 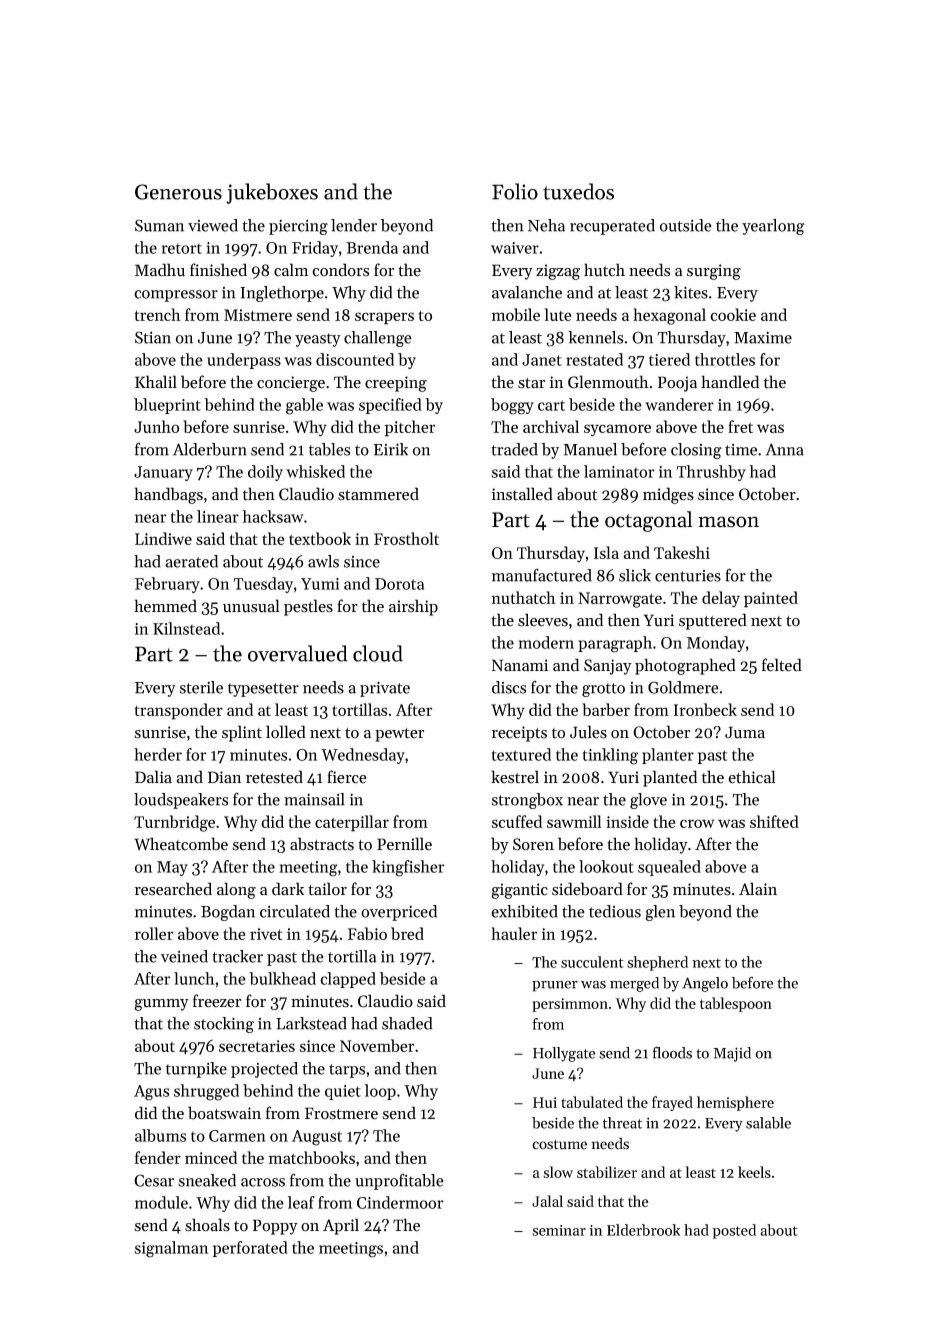 What do you see at coordinates (168, 495) in the screenshot?
I see `handbags` at bounding box center [168, 495].
